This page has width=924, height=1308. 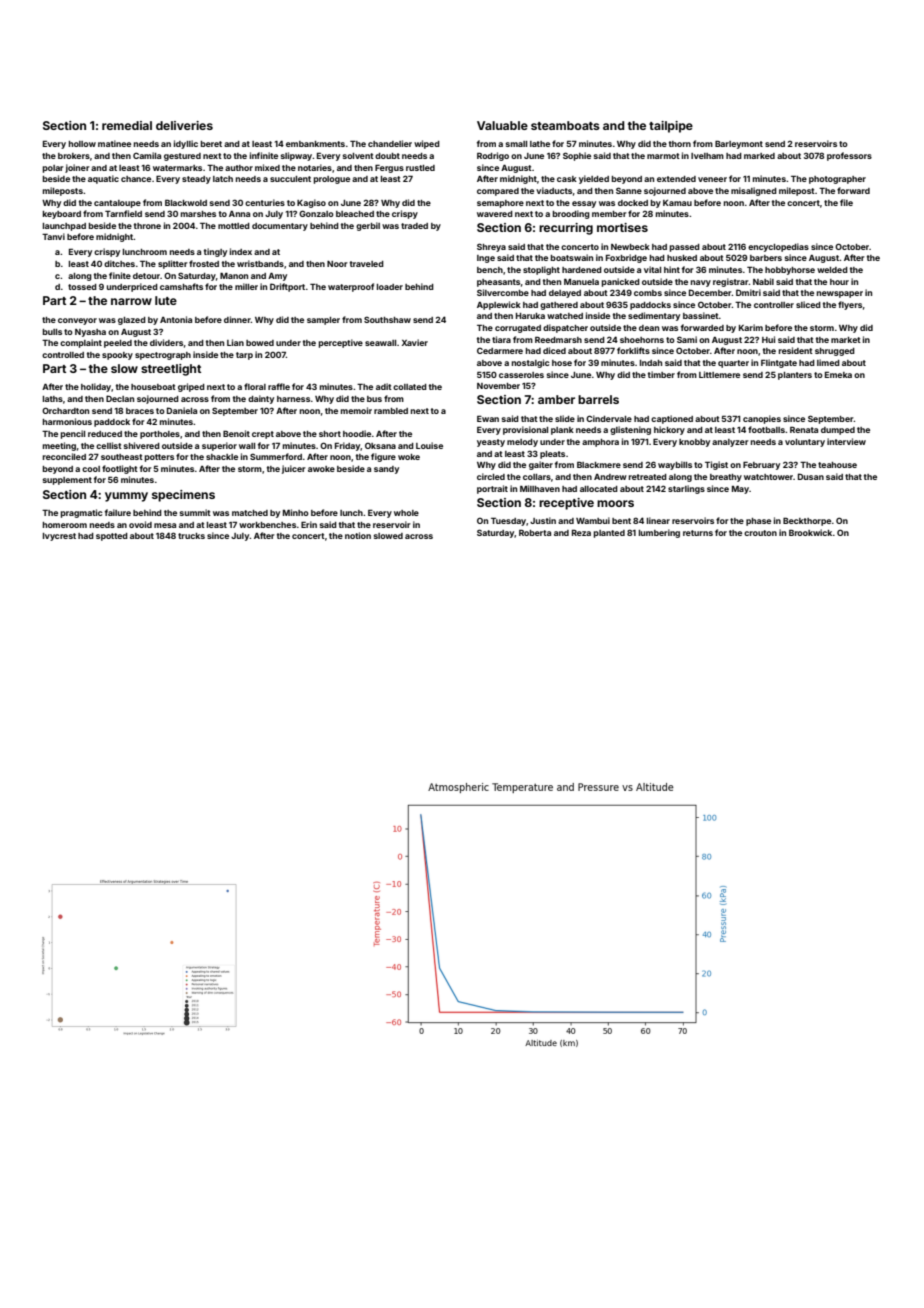 What do you see at coordinates (184, 125) in the page?
I see `deliveries` at bounding box center [184, 125].
